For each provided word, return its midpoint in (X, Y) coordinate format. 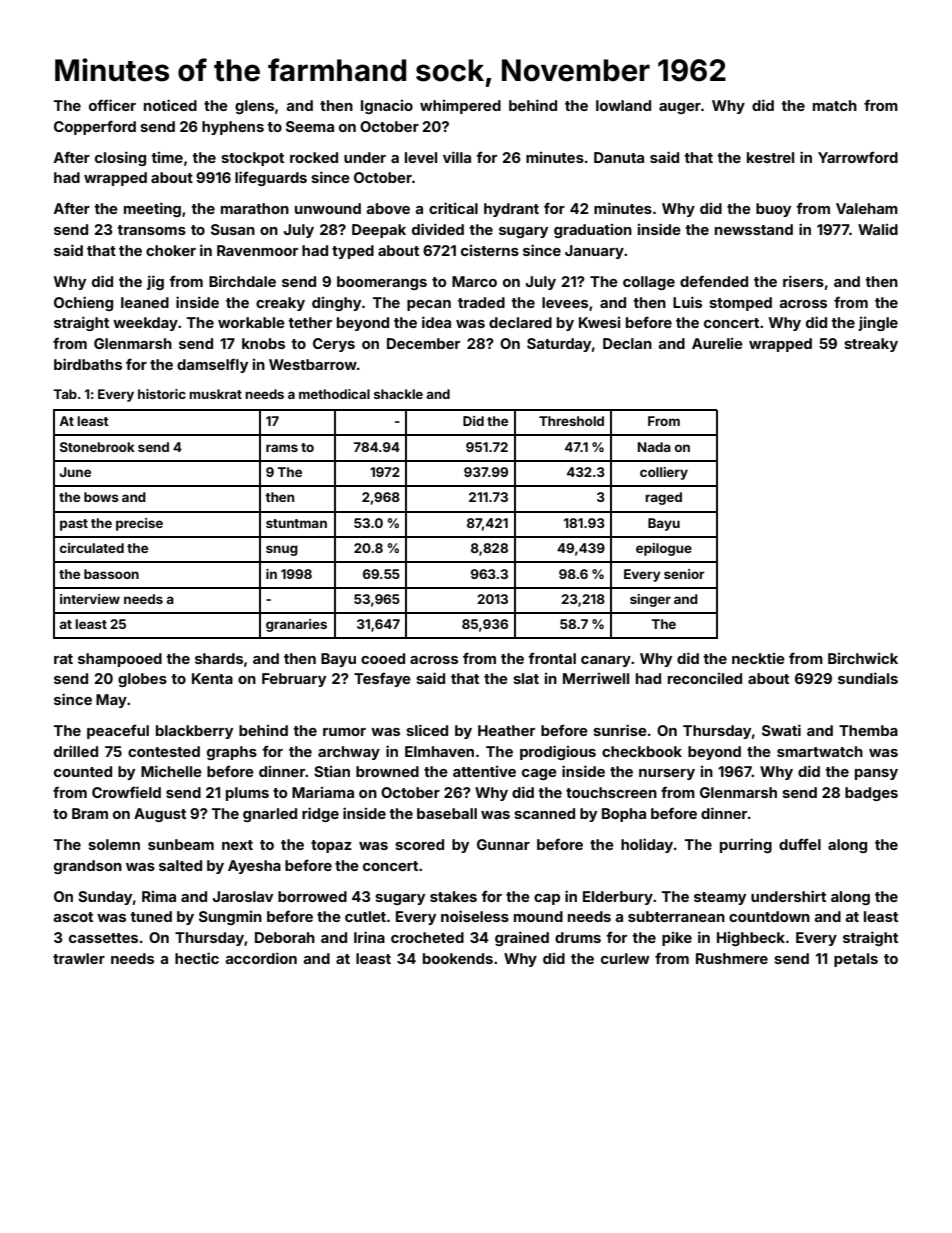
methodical (334, 394)
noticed (170, 105)
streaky (871, 345)
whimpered (460, 107)
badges (871, 794)
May (111, 701)
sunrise (620, 730)
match (835, 105)
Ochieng (83, 303)
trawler (79, 958)
